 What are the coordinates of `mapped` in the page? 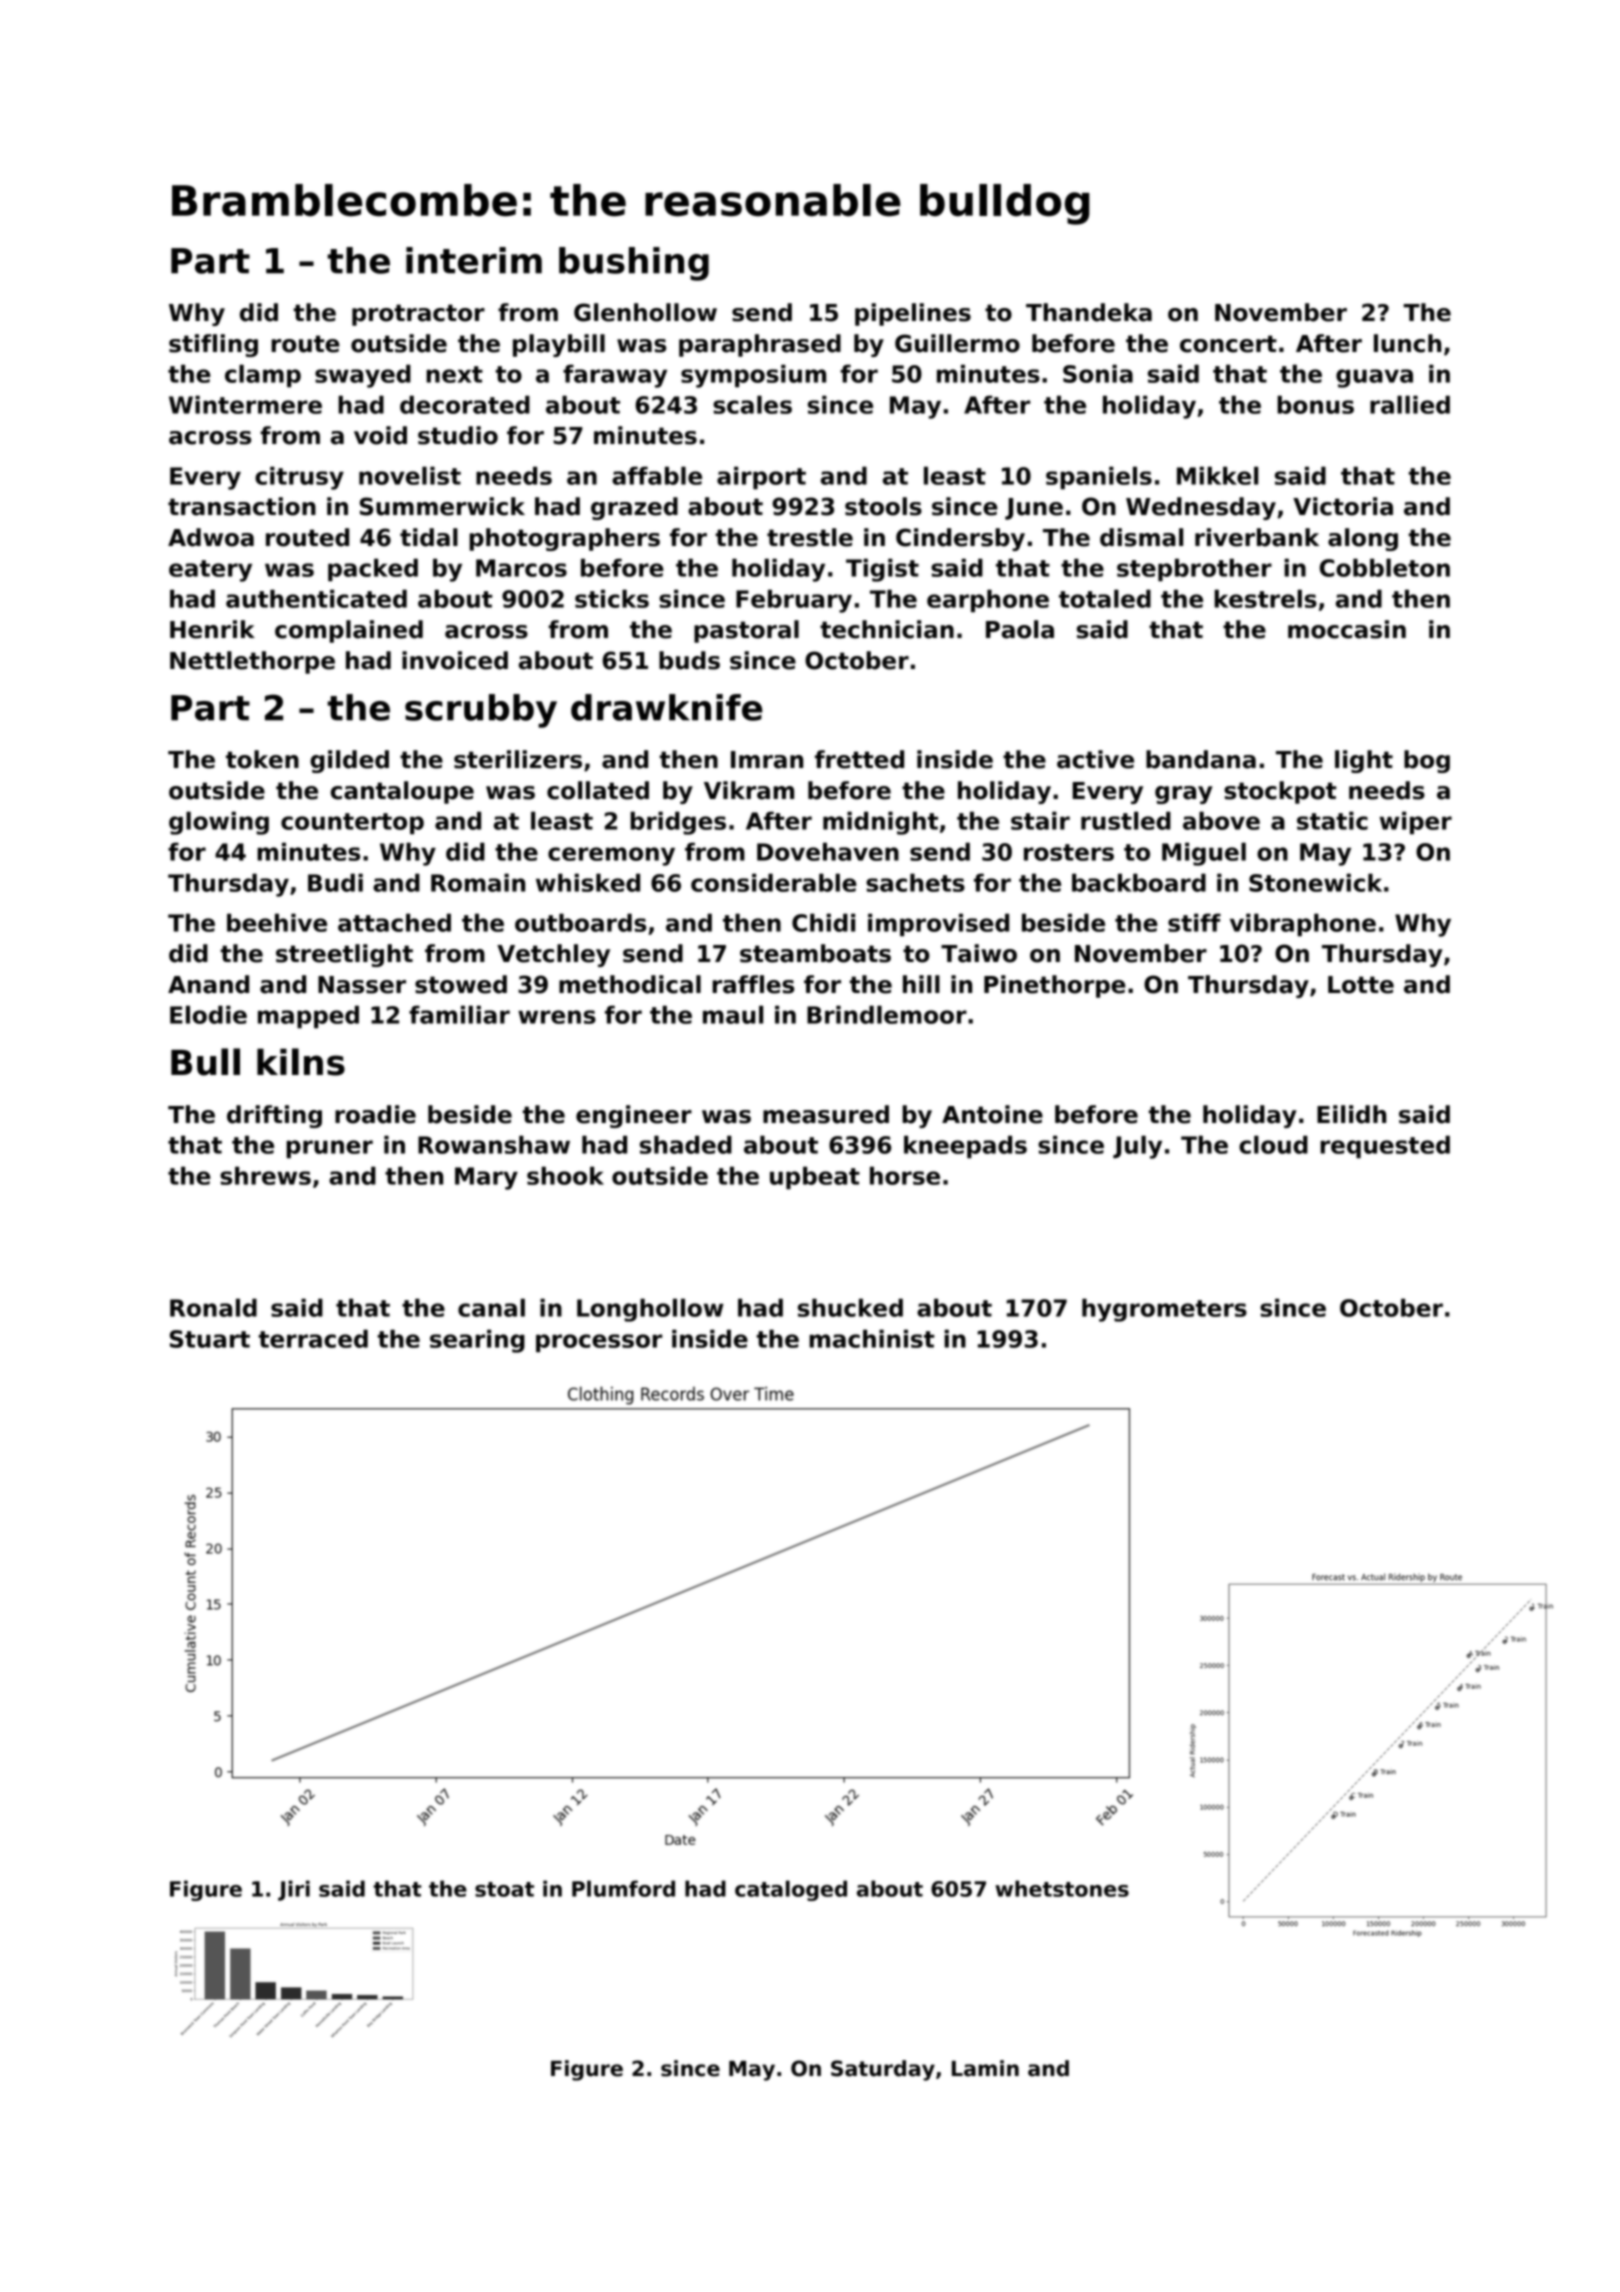 It's located at (308, 1017).
